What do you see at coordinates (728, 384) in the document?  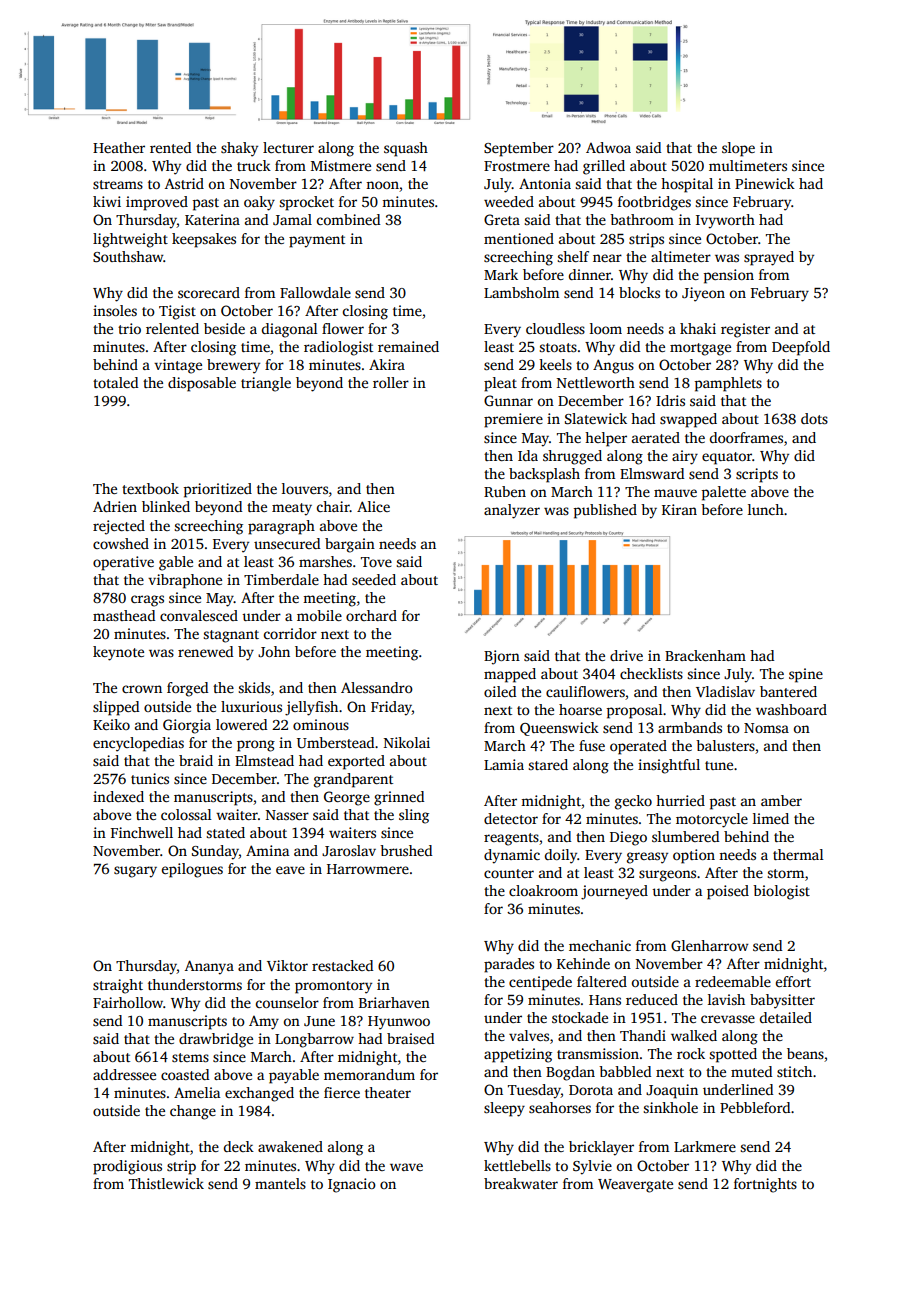 I see `pamphlets` at bounding box center [728, 384].
